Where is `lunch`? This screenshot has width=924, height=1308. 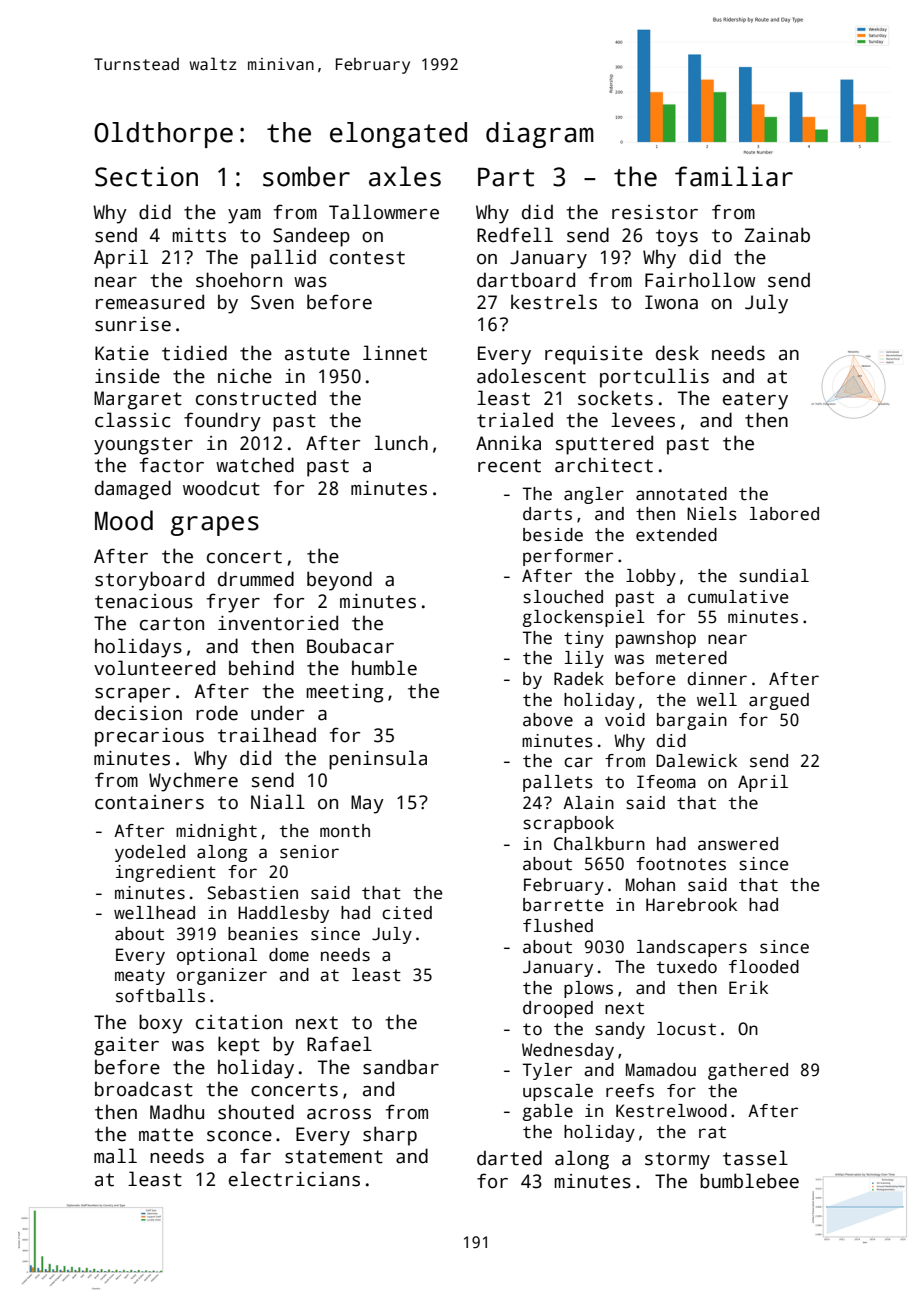 lunch is located at coordinates (401, 443).
